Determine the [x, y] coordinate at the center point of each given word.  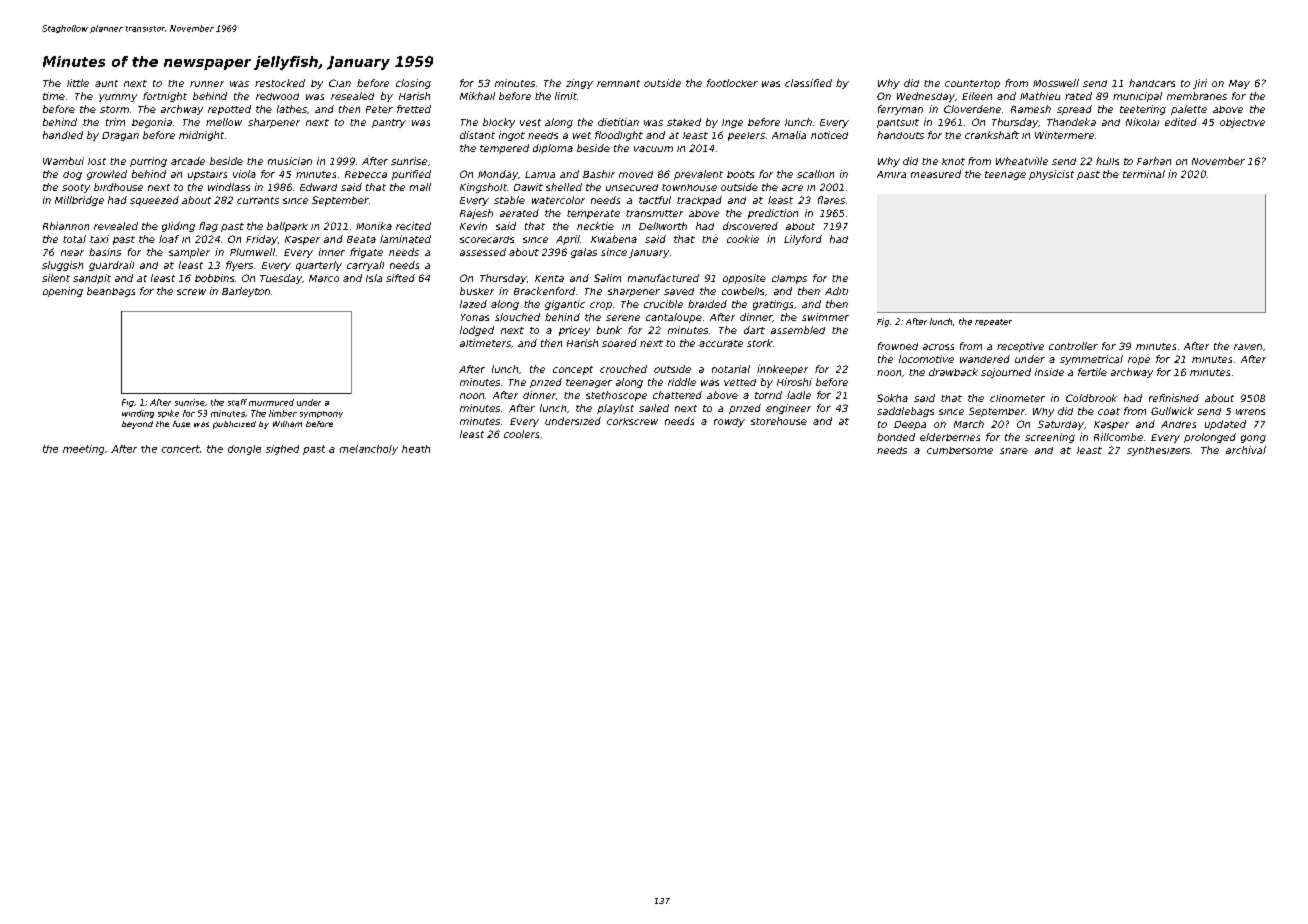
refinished [1174, 398]
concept [573, 370]
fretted [414, 109]
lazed [473, 304]
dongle [244, 450]
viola [244, 174]
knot [953, 161]
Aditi [836, 291]
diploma [553, 149]
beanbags [111, 292]
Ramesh [1031, 109]
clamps [789, 279]
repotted [229, 110]
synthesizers [1158, 451]
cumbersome [960, 450]
